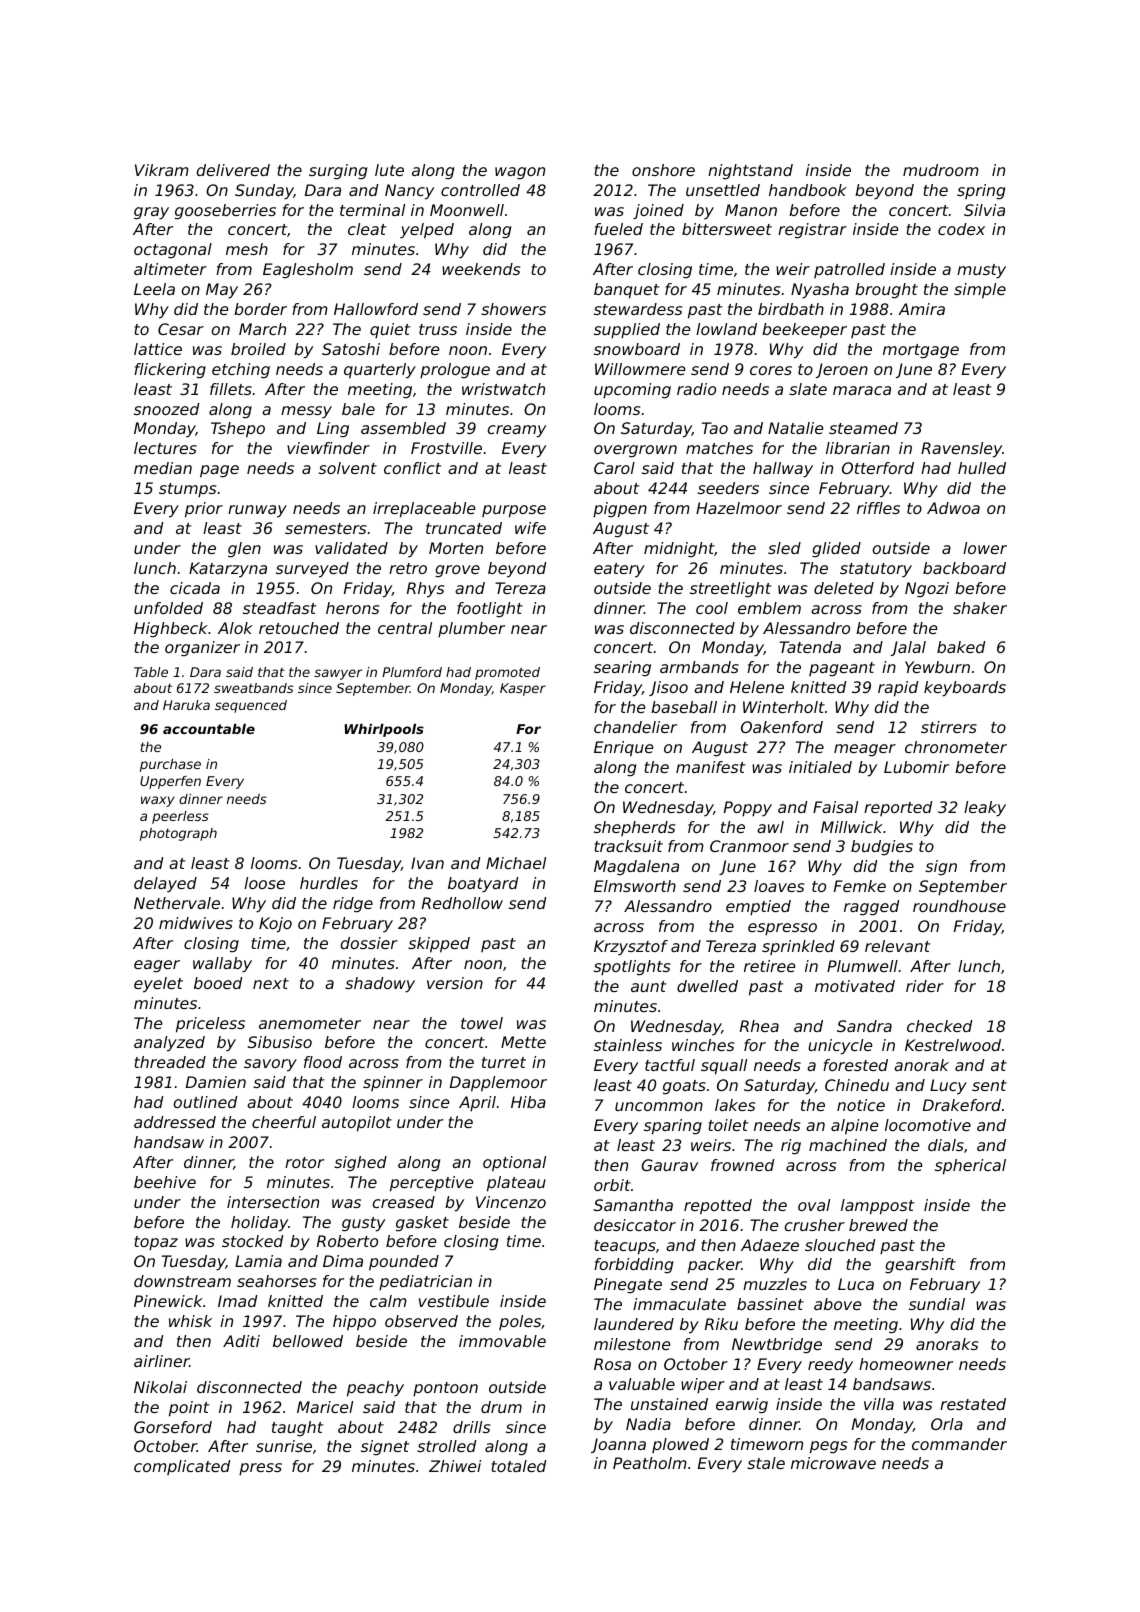 The height and width of the screenshot is (1612, 1140). Describe the element at coordinates (758, 908) in the screenshot. I see `emptied` at that location.
